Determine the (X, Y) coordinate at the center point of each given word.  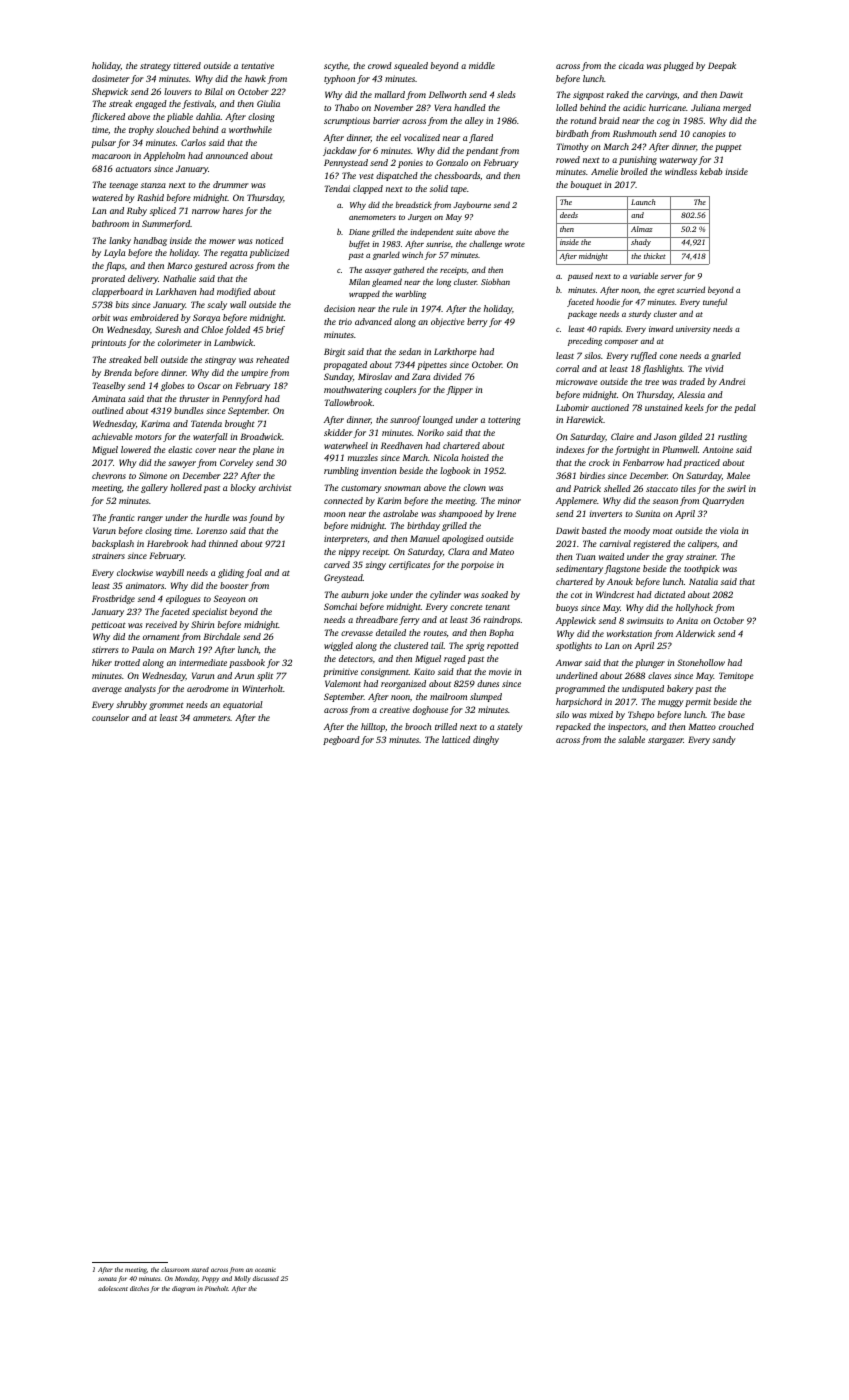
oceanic (265, 1269)
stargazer (666, 741)
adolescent (113, 1288)
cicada (631, 65)
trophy (141, 130)
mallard (390, 94)
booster (234, 585)
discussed (266, 1278)
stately (510, 727)
